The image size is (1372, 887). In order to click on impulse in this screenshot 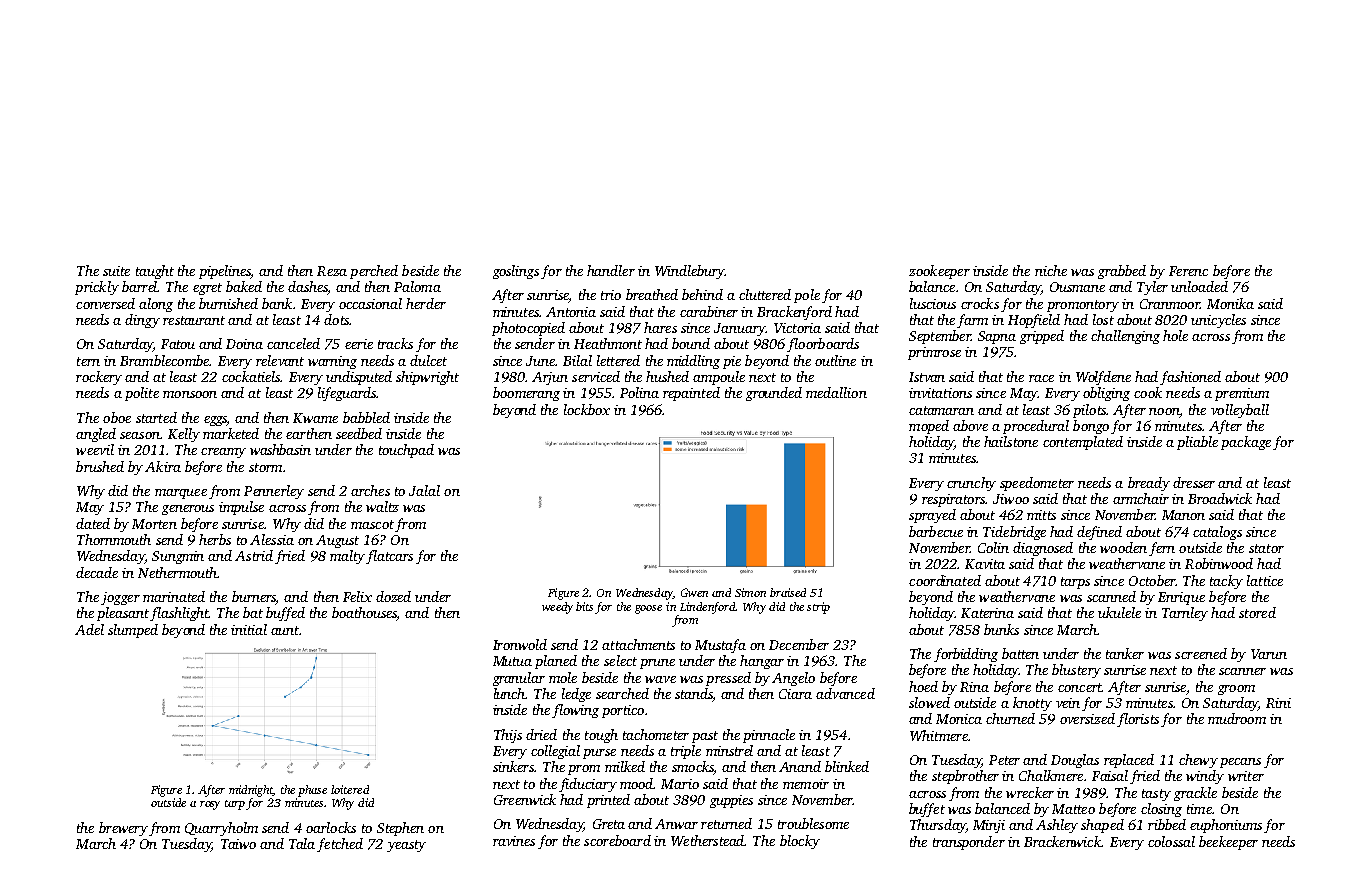, I will do `click(241, 508)`.
